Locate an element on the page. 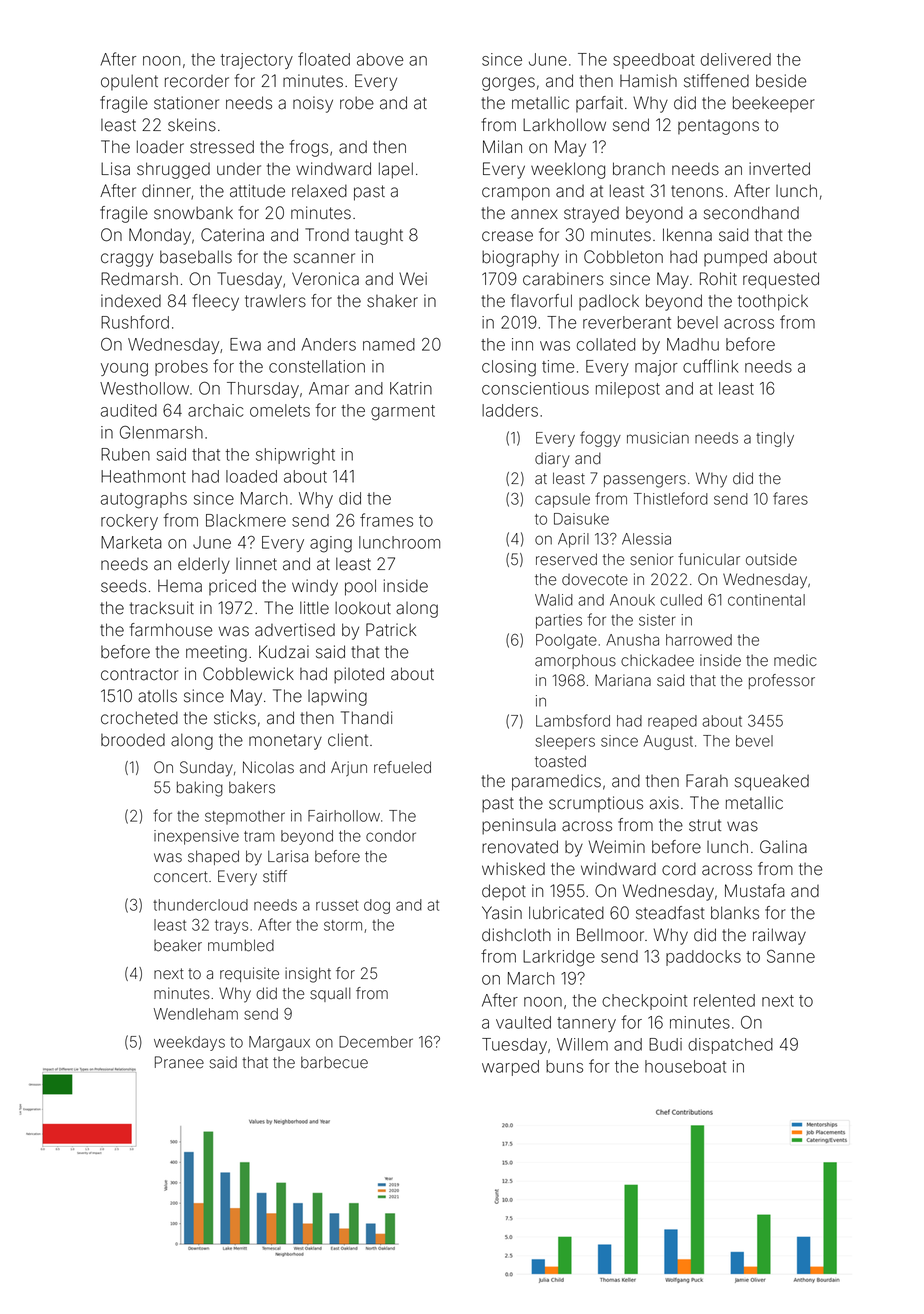 The width and height of the image is (924, 1314). Wendleham is located at coordinates (196, 1014).
